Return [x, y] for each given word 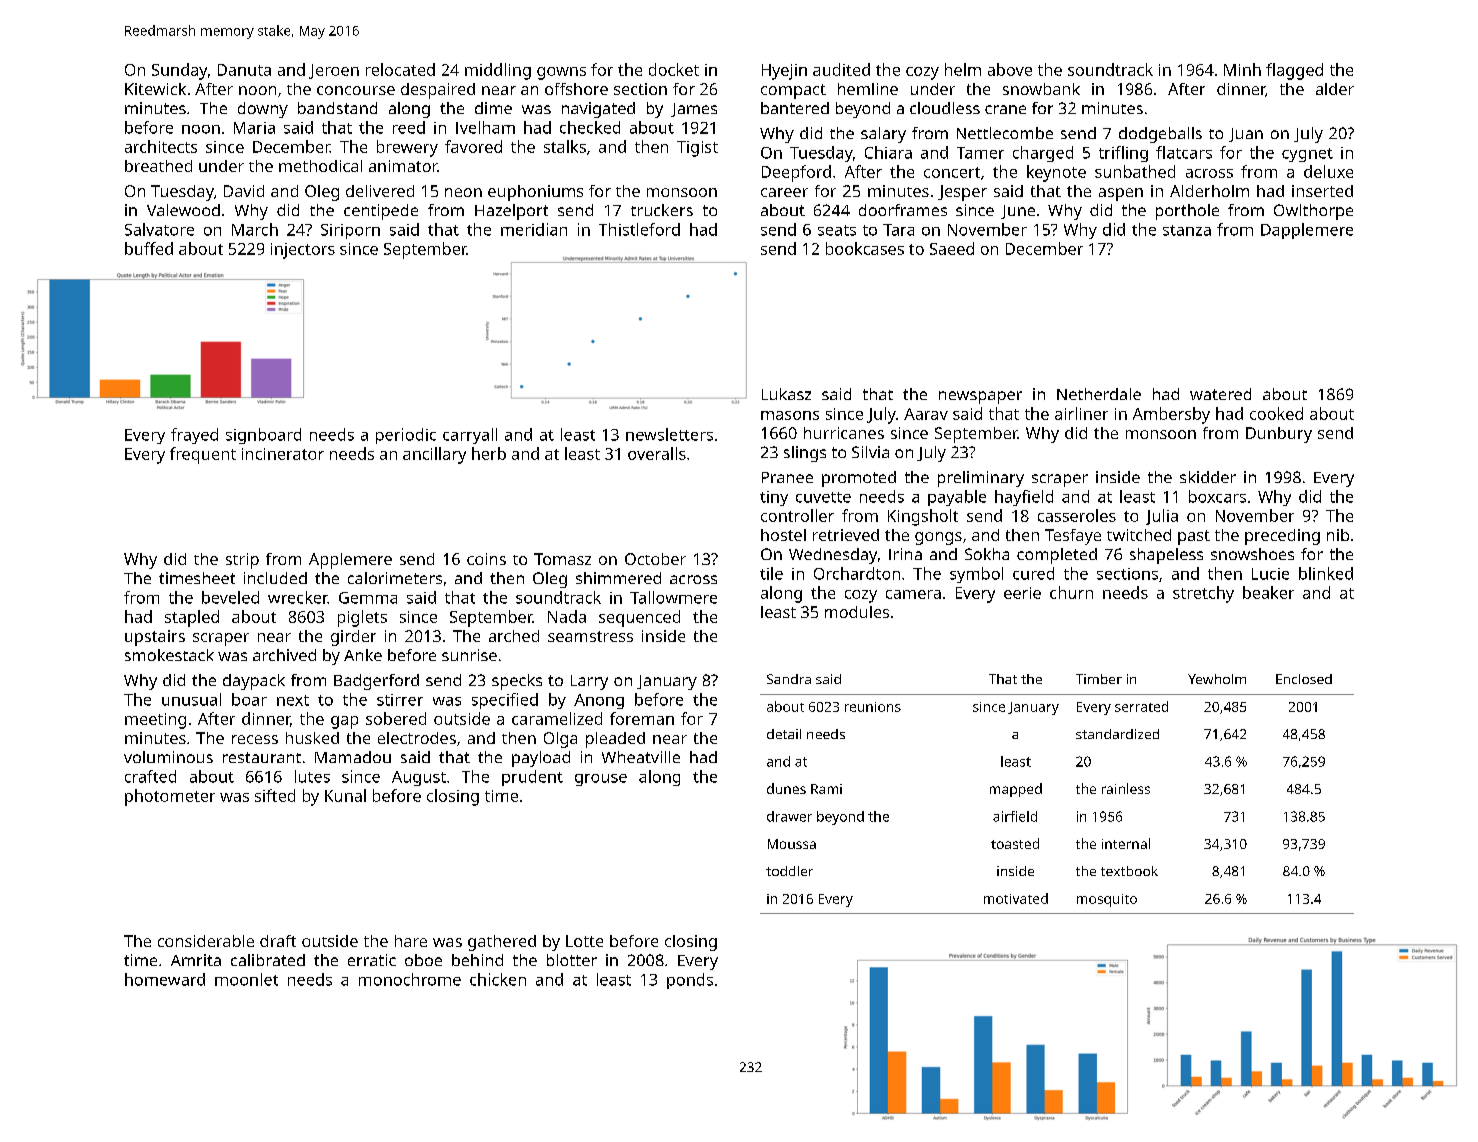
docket [674, 69]
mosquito [1107, 900]
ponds [690, 981]
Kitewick [155, 89]
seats [837, 230]
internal [1126, 843]
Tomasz [562, 559]
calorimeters [395, 578]
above [1010, 69]
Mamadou [353, 757]
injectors [303, 251]
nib [1338, 535]
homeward [165, 979]
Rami [826, 789]
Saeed [952, 248]
